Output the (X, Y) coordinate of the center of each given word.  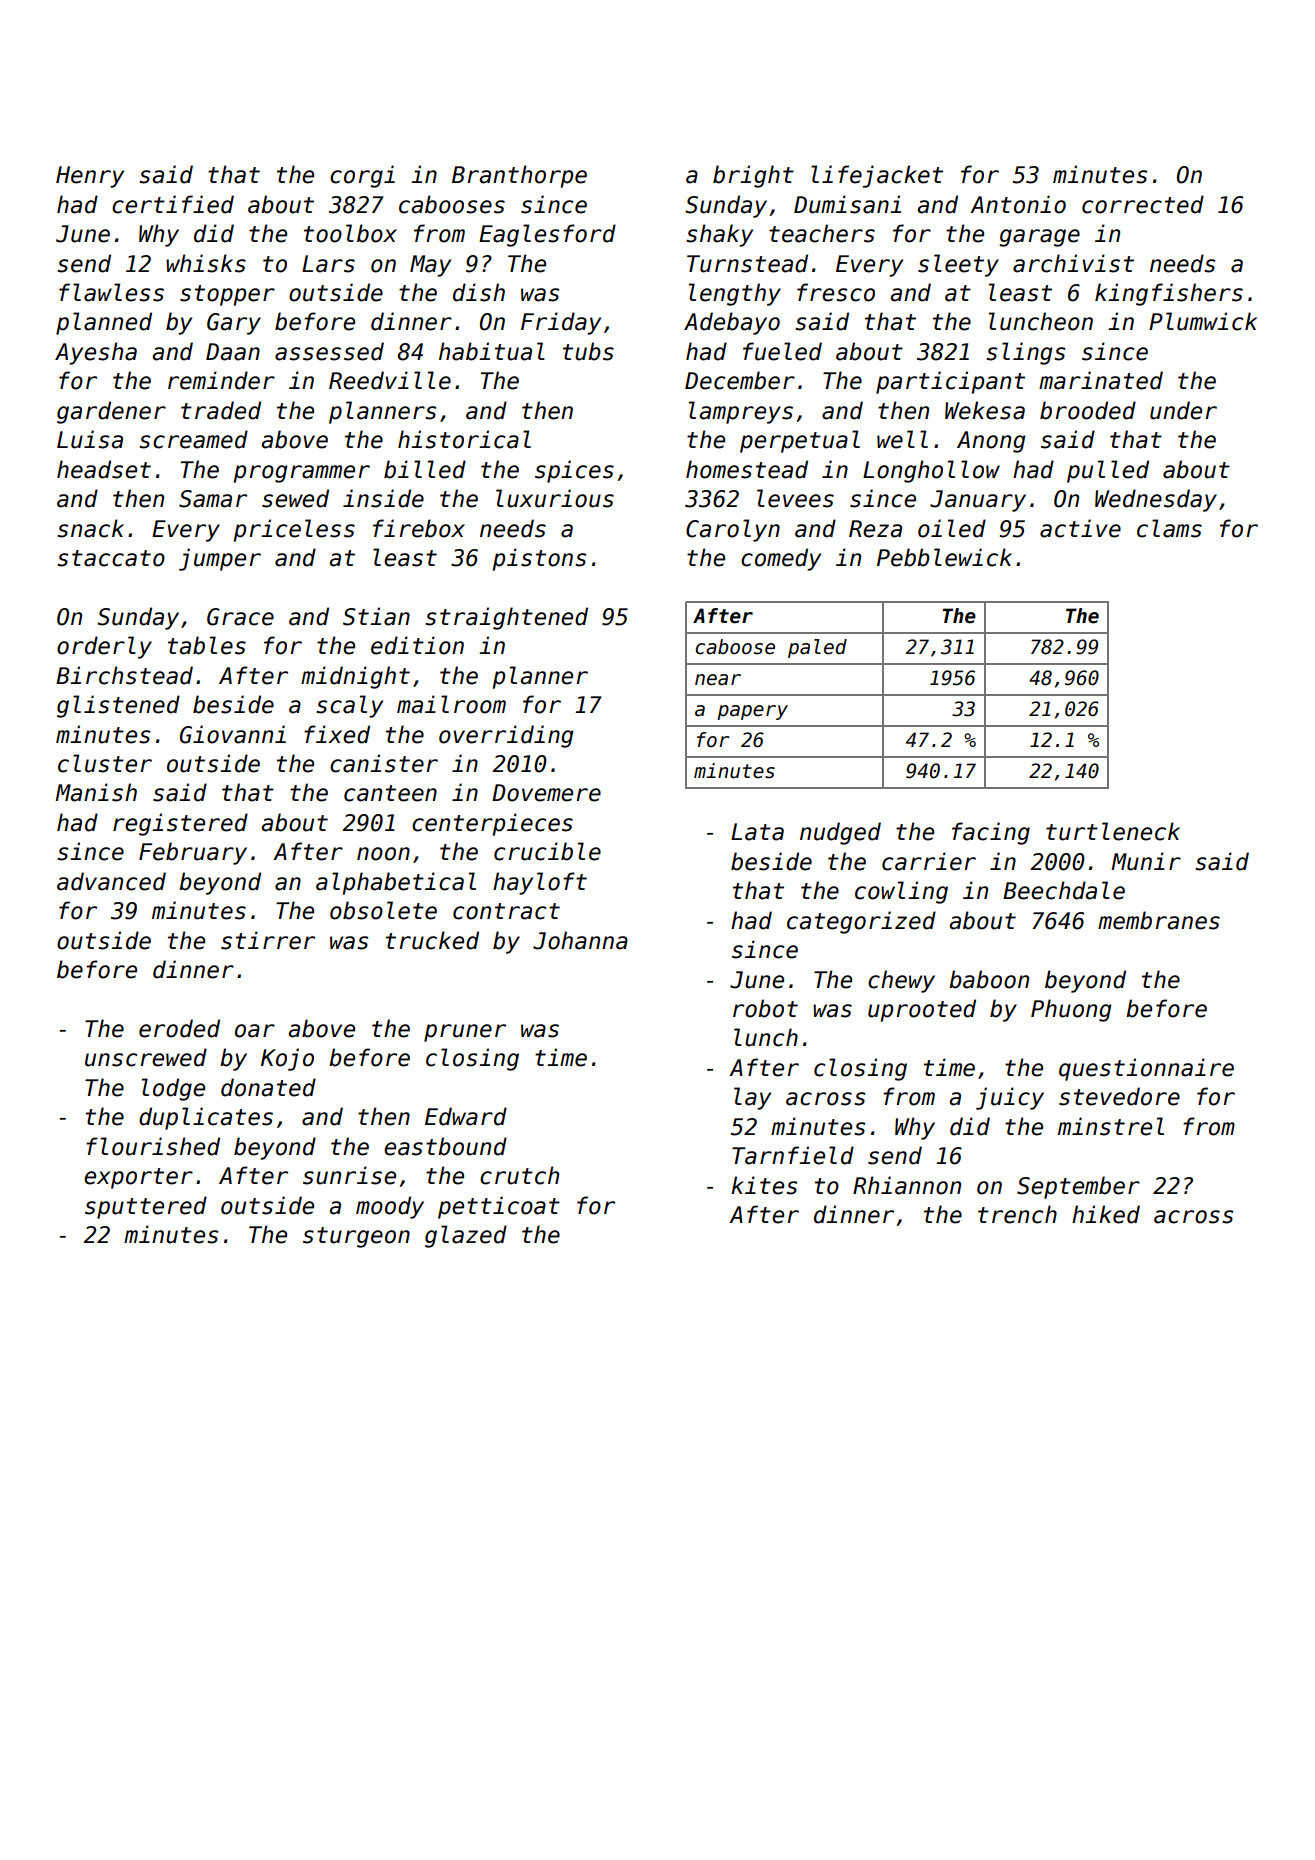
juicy (1010, 1098)
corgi (362, 176)
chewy (901, 981)
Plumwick (1203, 321)
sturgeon (356, 1237)
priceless (294, 530)
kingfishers (1169, 294)
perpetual (800, 441)
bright (753, 176)
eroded (179, 1028)
